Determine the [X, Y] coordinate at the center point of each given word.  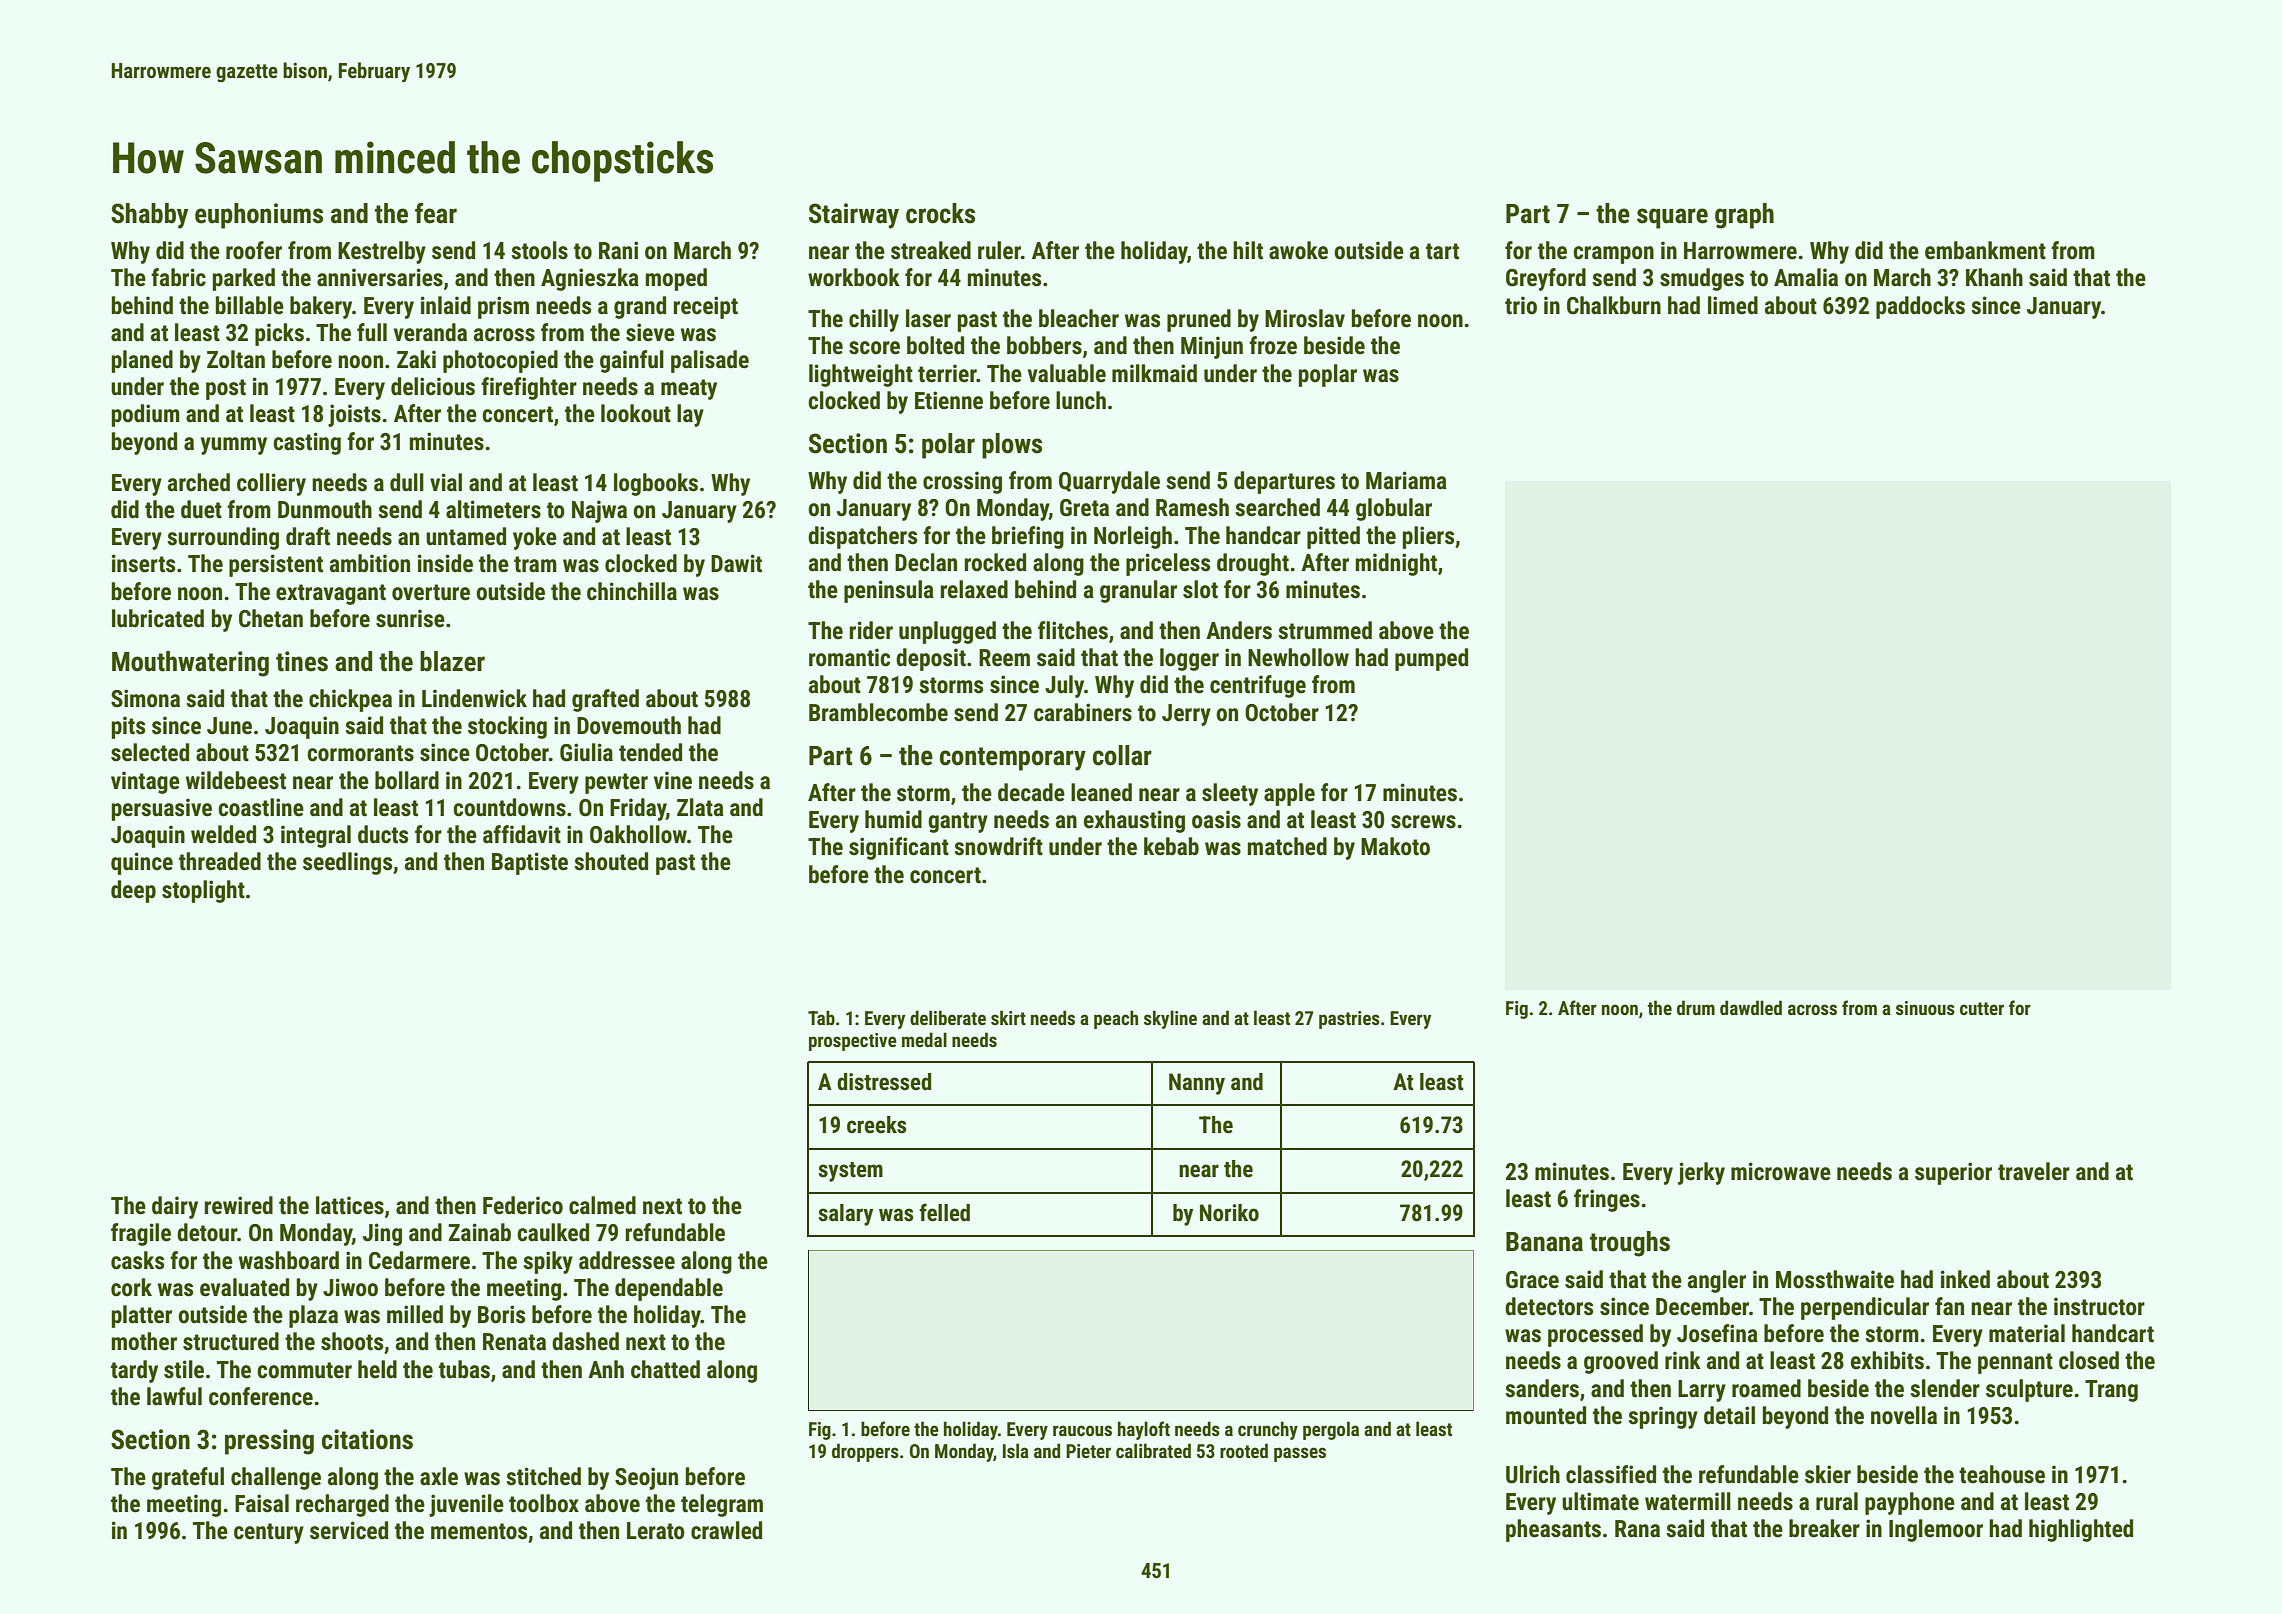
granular [1138, 591]
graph [1744, 216]
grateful [188, 1478]
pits [128, 727]
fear [436, 213]
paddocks [1920, 307]
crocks [940, 213]
